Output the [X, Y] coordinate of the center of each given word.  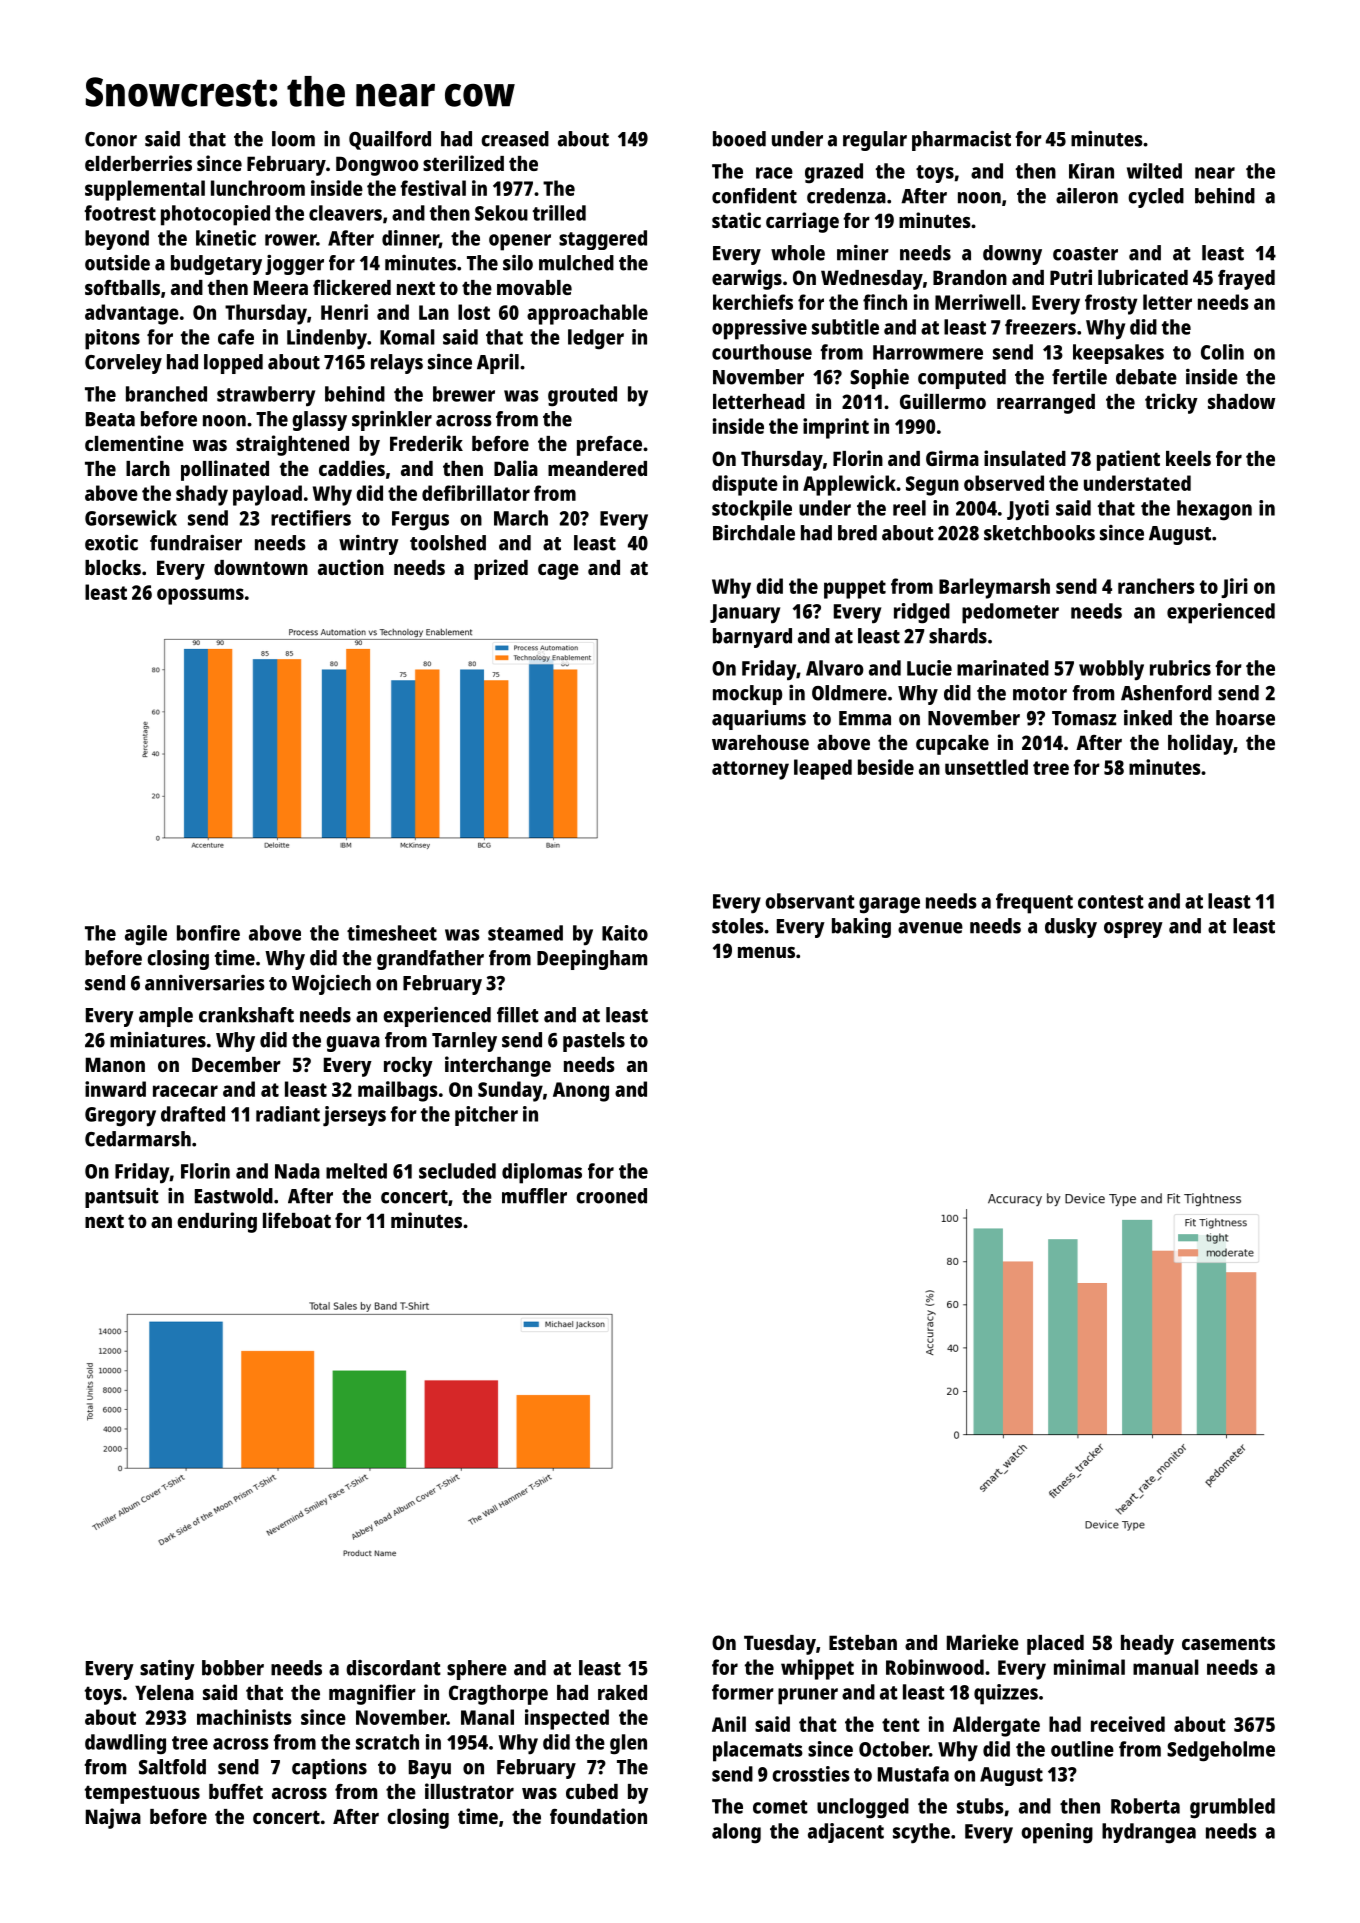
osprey [1133, 930]
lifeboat [297, 1220]
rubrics [1180, 668]
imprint [836, 428]
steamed [525, 933]
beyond [117, 240]
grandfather [430, 960]
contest [1111, 902]
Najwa [113, 1818]
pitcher [486, 1116]
